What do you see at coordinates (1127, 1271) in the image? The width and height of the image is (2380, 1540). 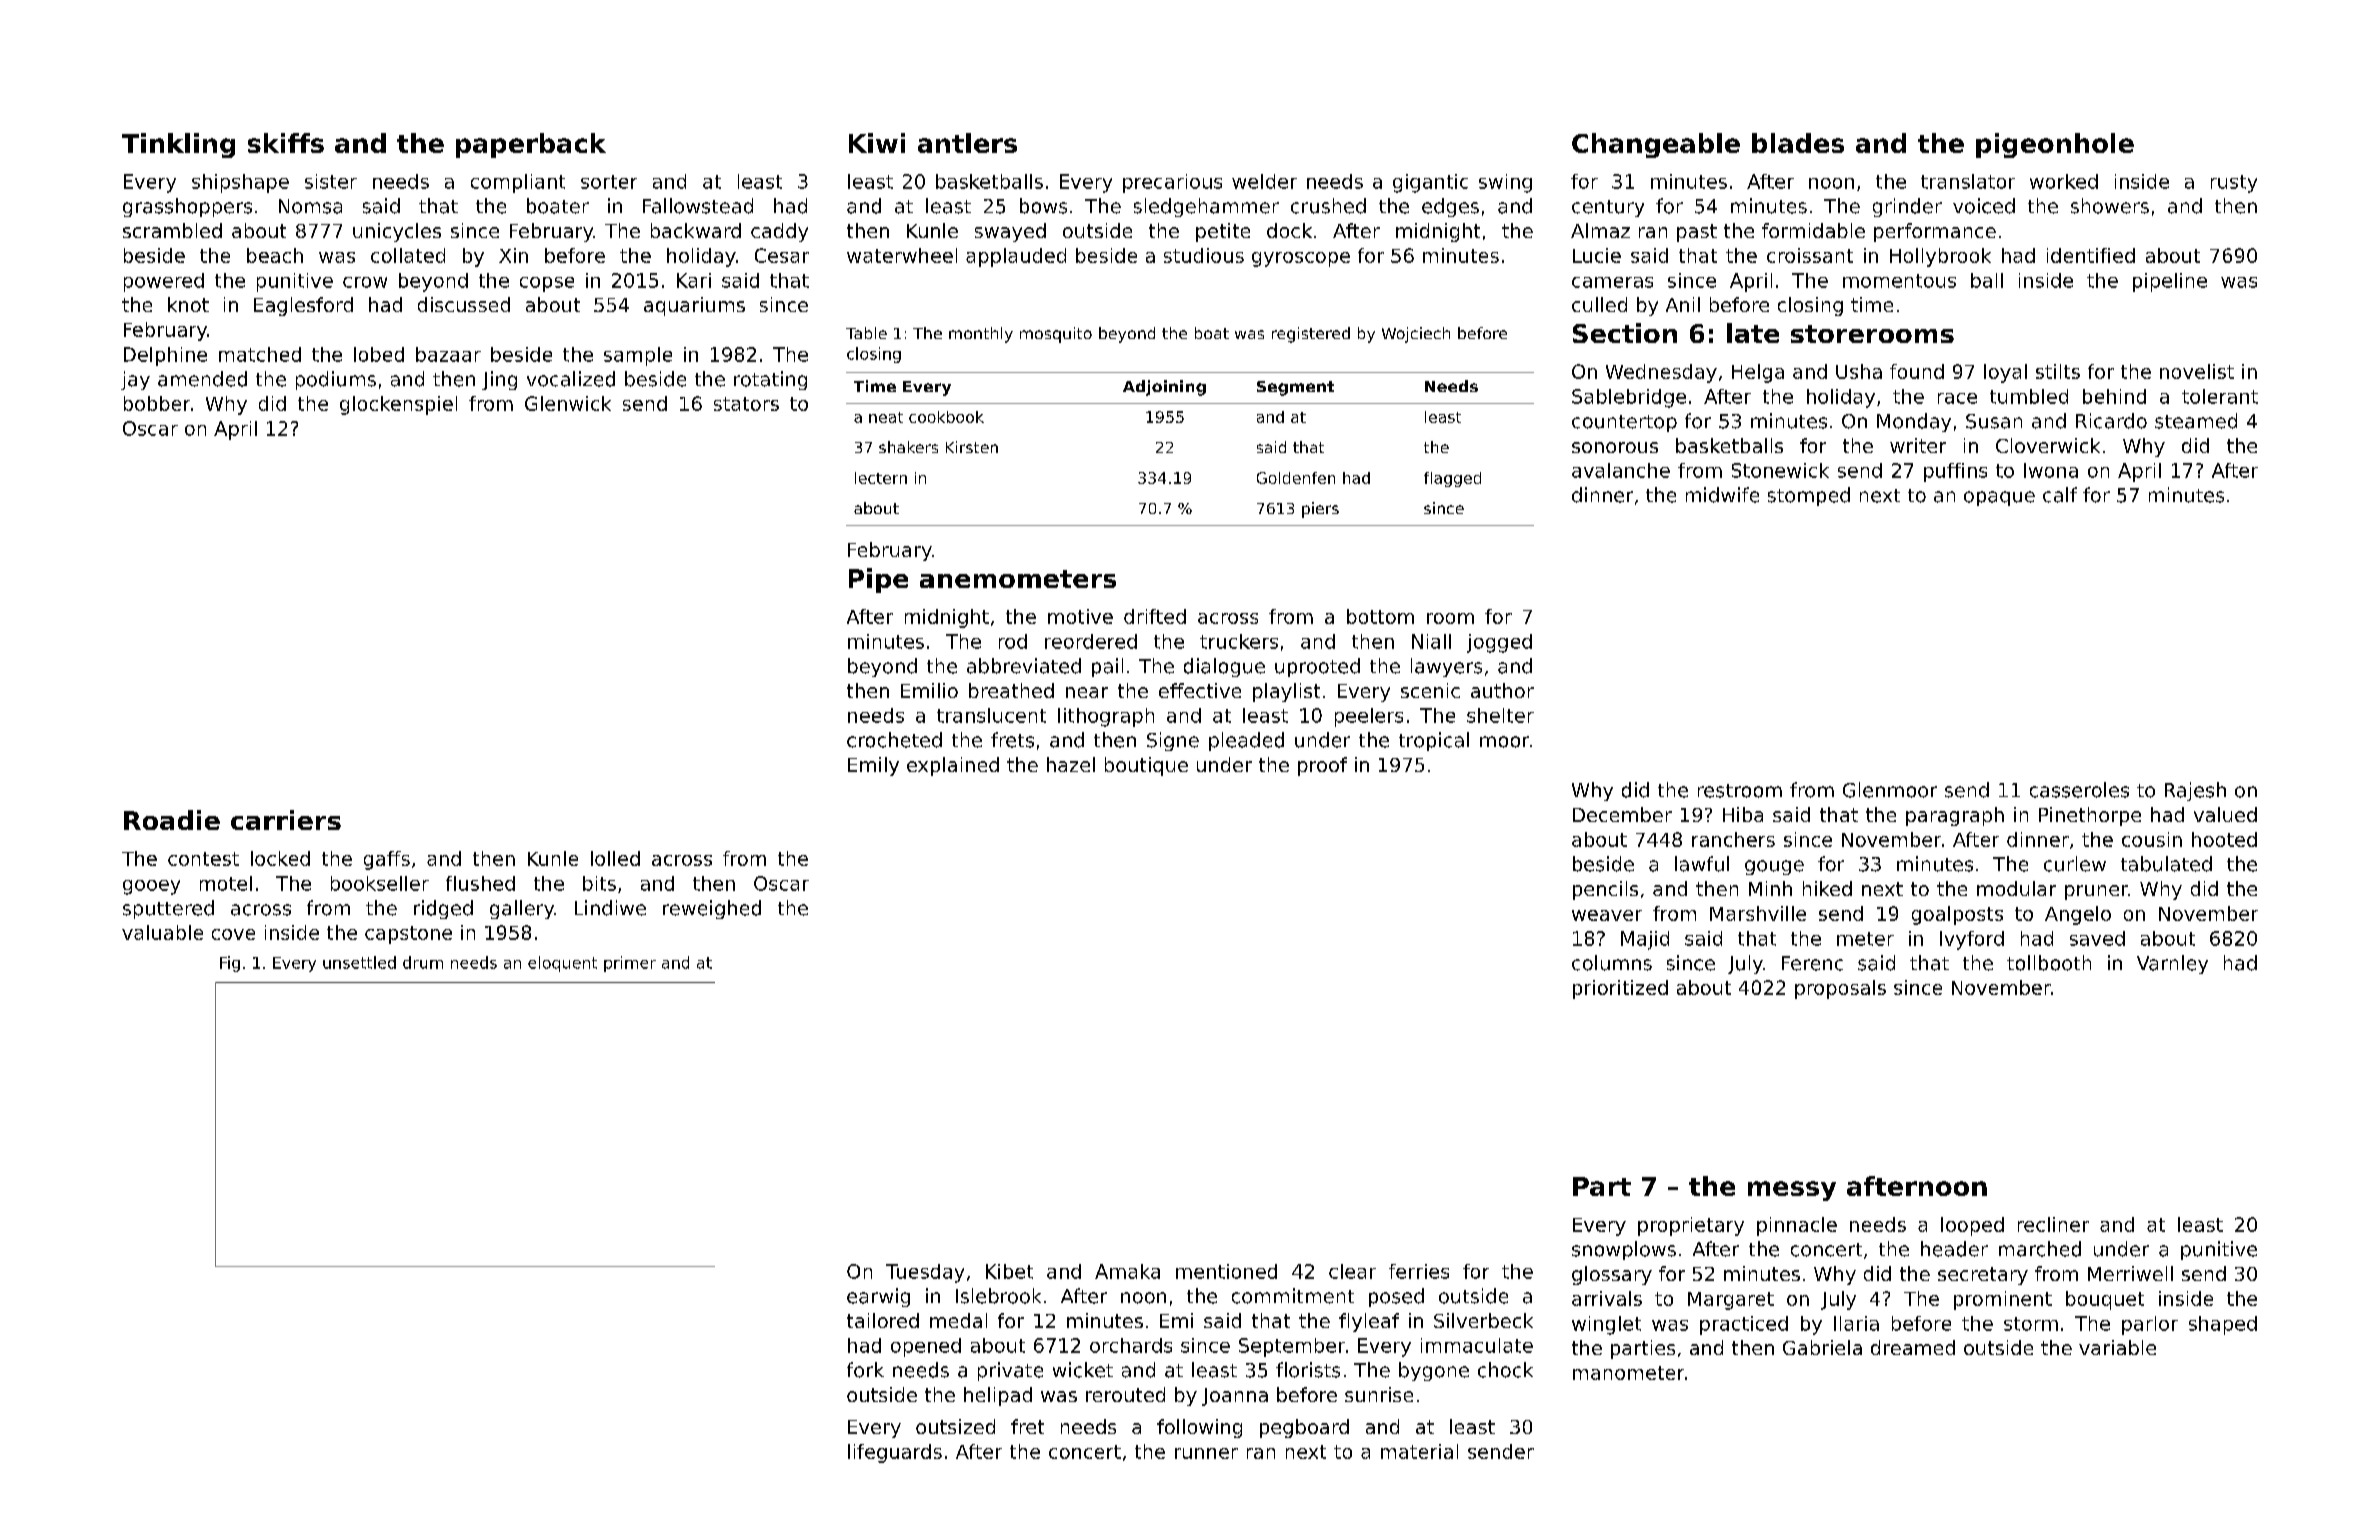 I see `Amaka` at bounding box center [1127, 1271].
